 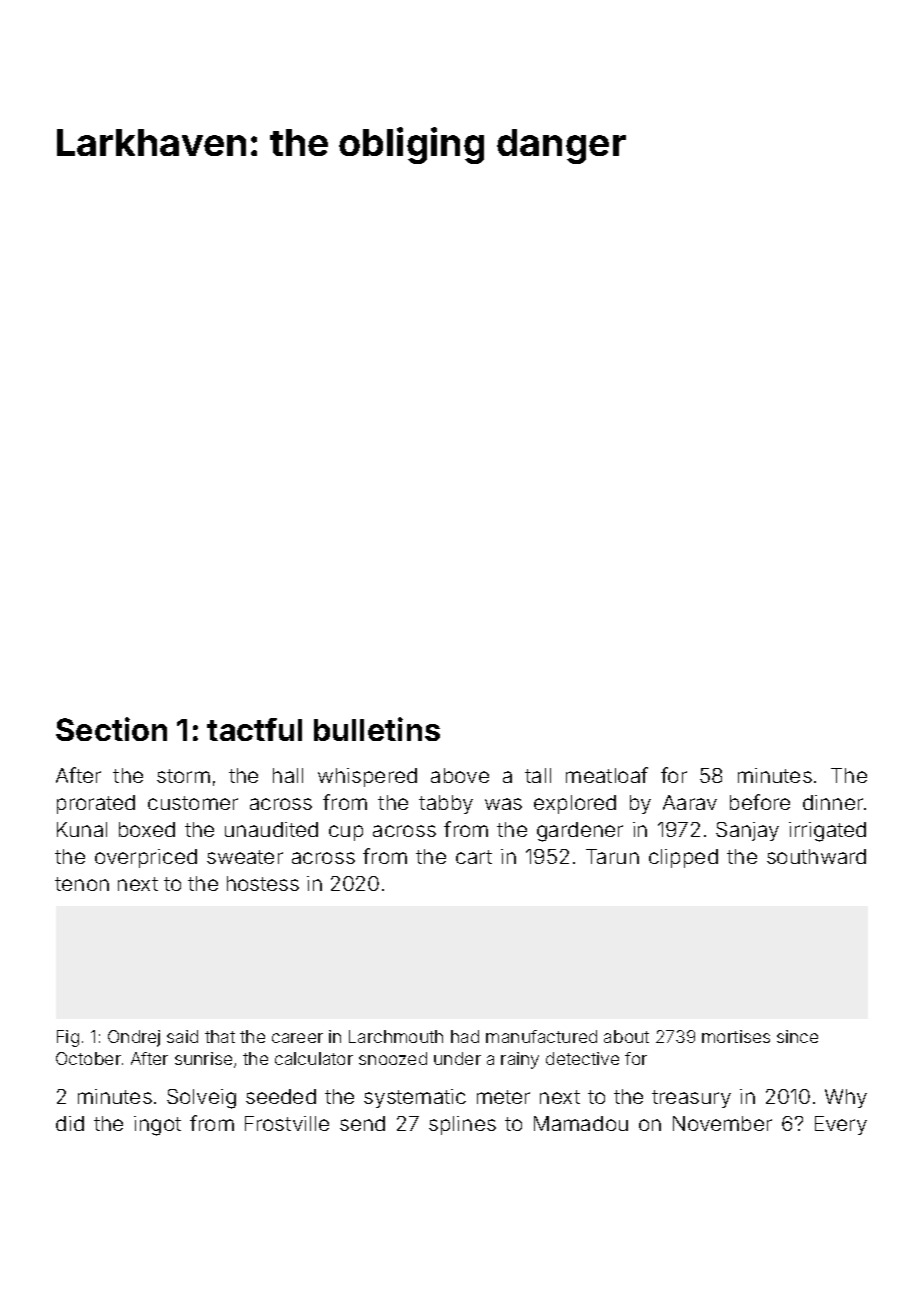 What do you see at coordinates (183, 776) in the document?
I see `storm` at bounding box center [183, 776].
